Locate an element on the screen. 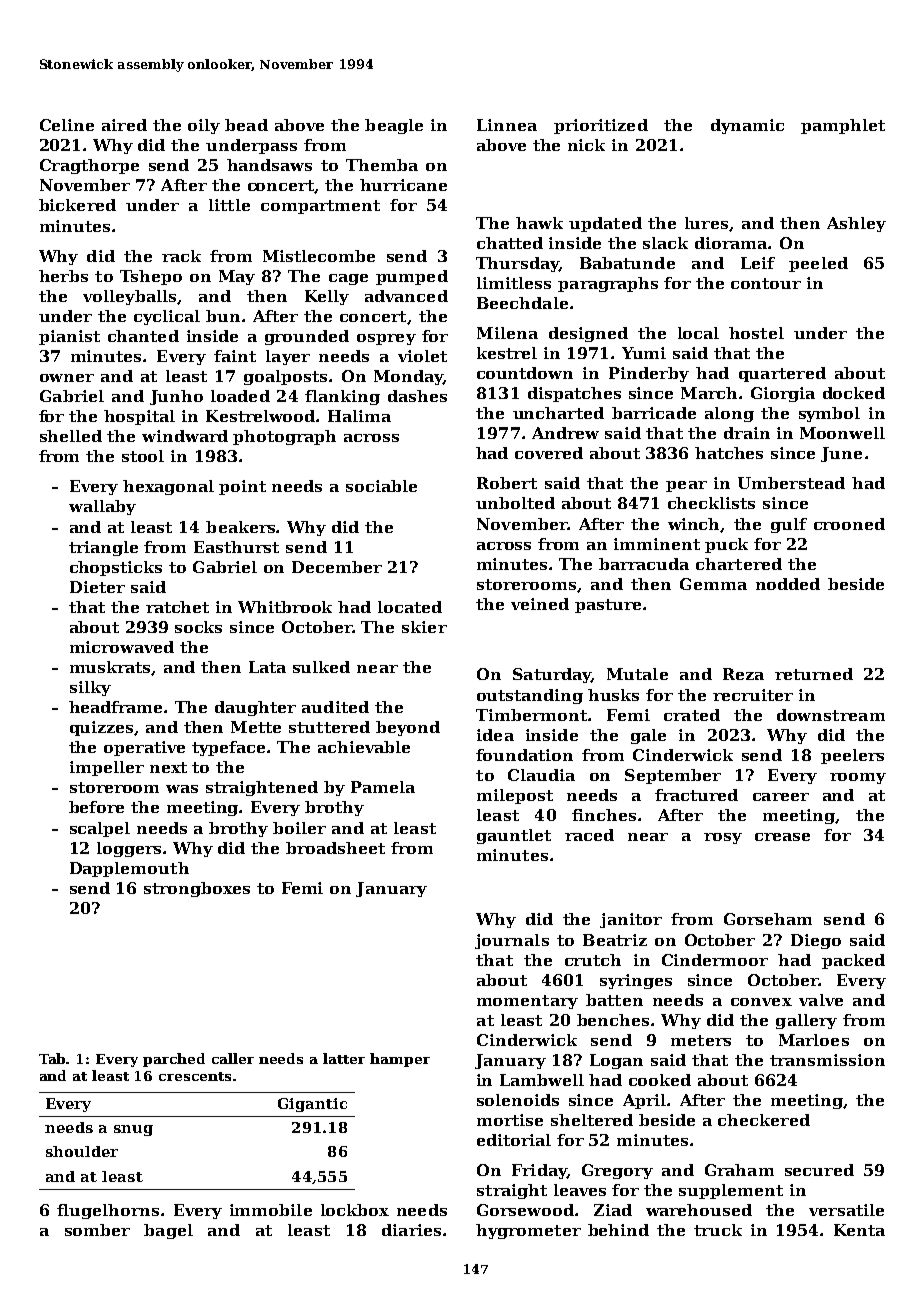 The height and width of the screenshot is (1308, 924). somber is located at coordinates (97, 1230).
